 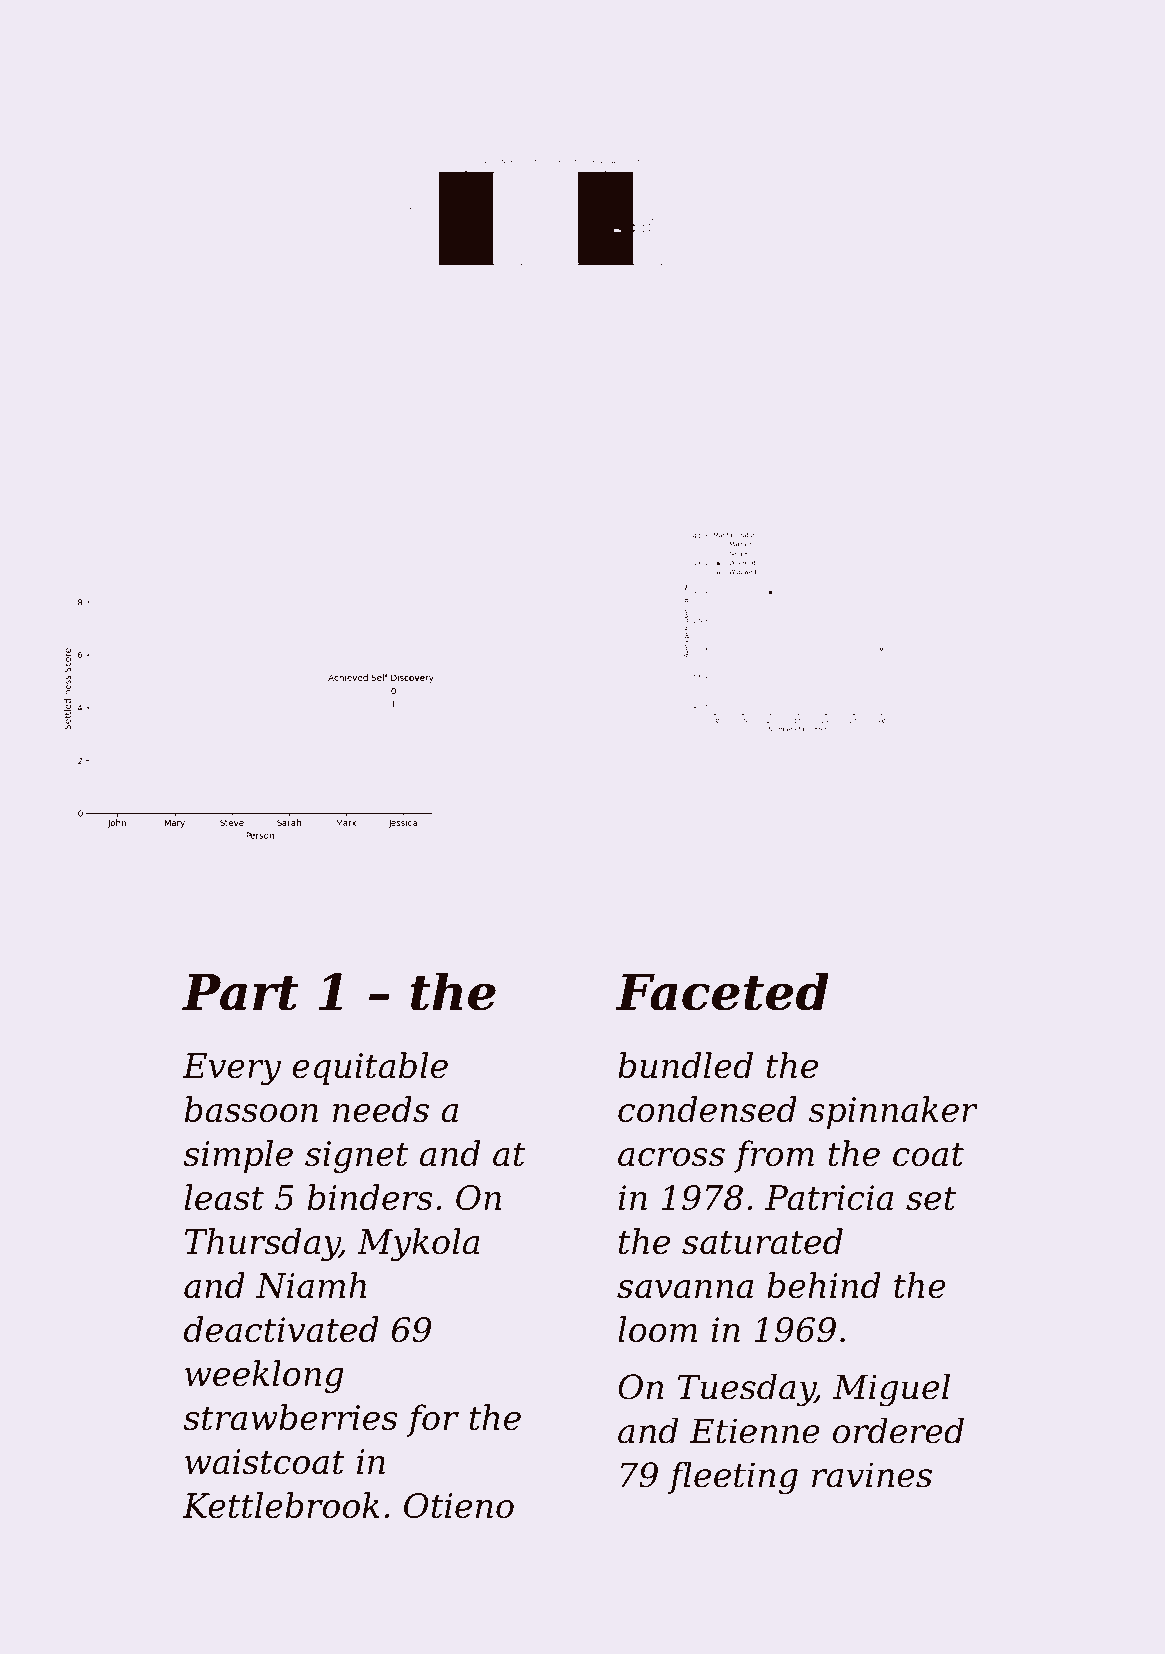 I want to click on Miguel, so click(x=891, y=1390).
